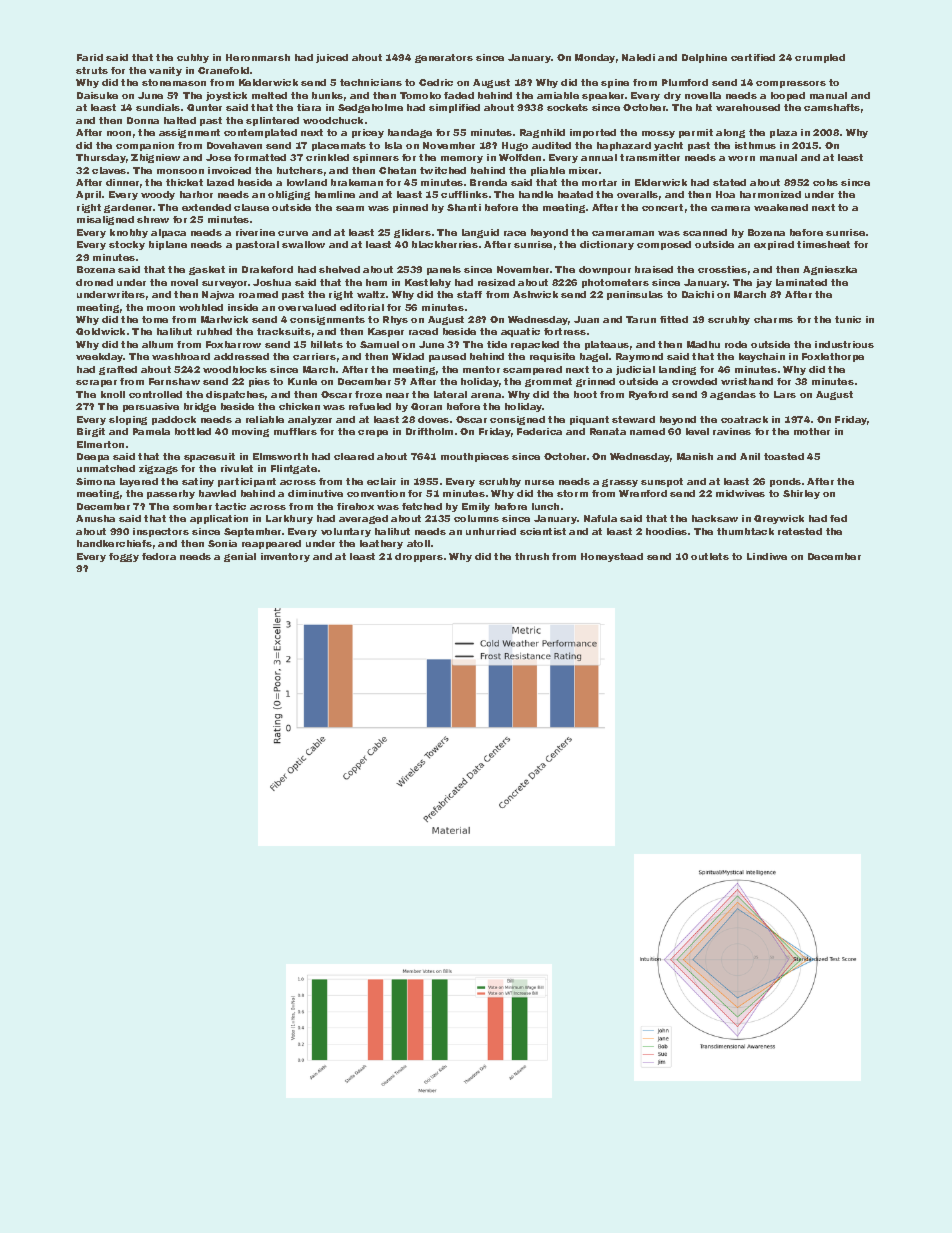  I want to click on Lars, so click(785, 394).
